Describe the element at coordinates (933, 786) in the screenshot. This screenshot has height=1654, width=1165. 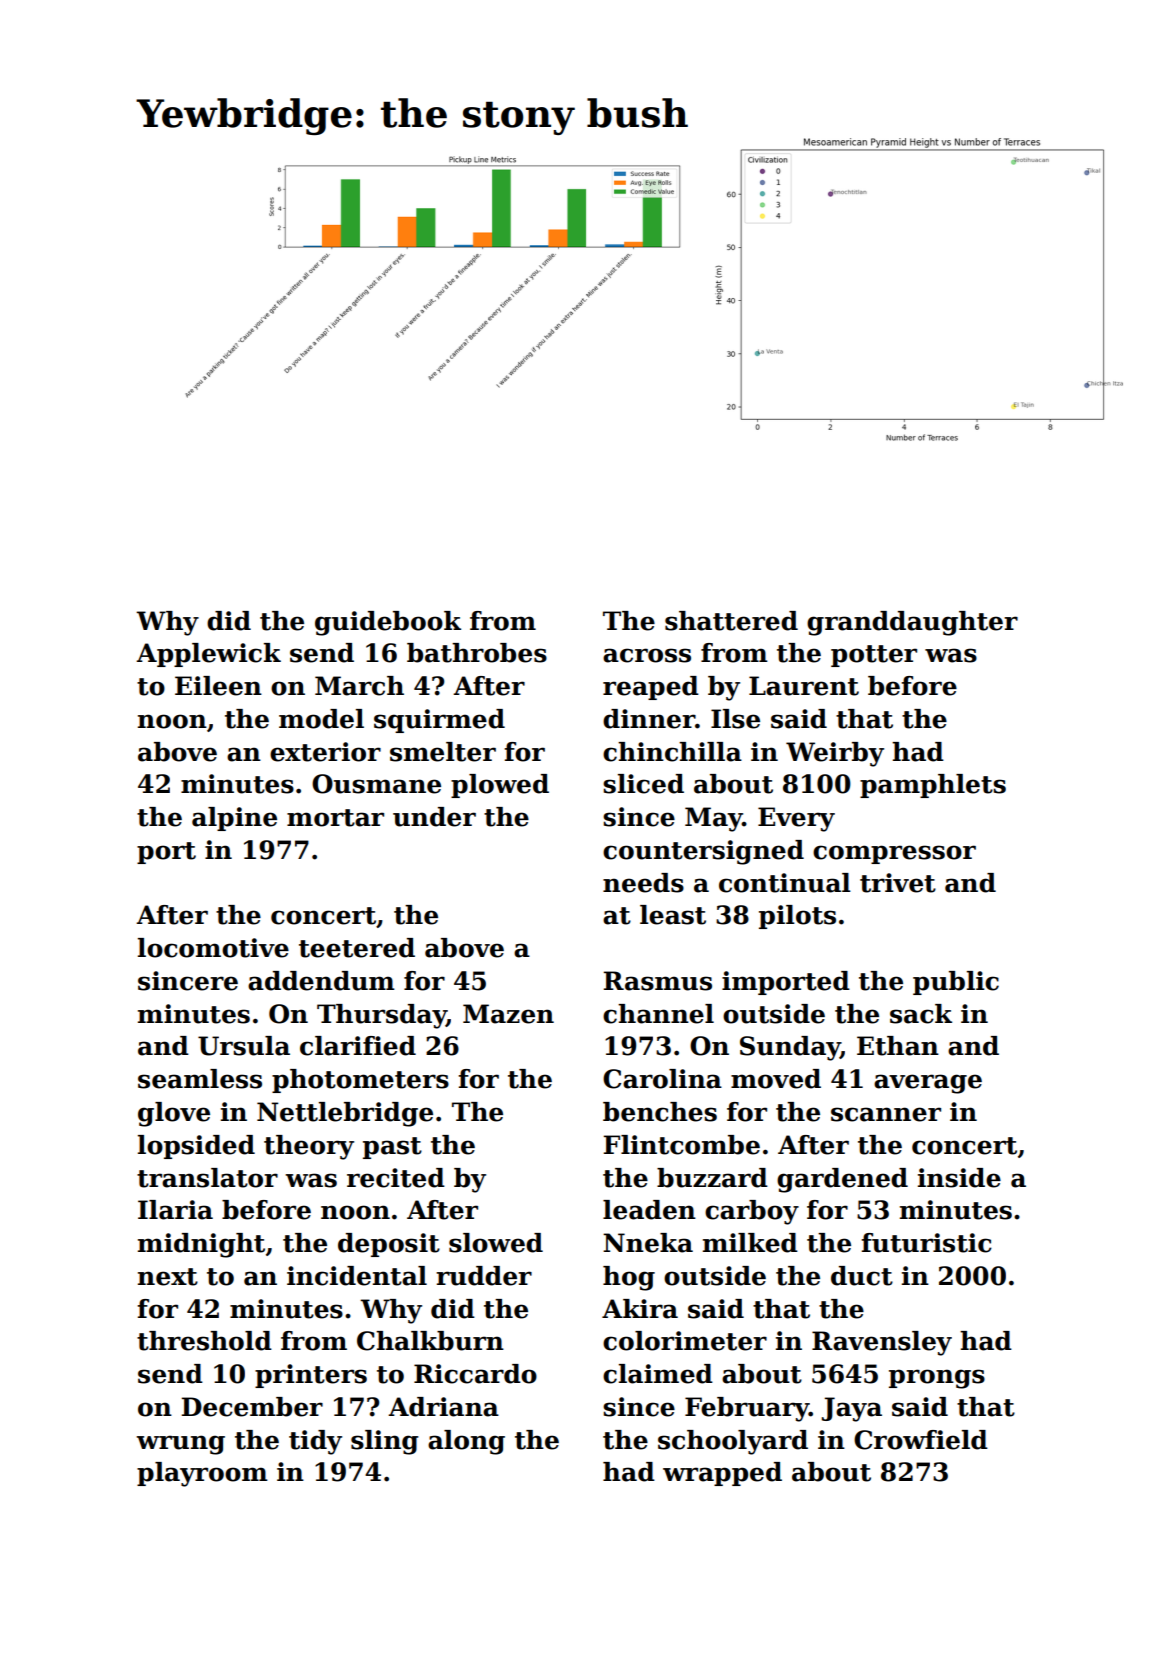
I see `pamphlets` at that location.
